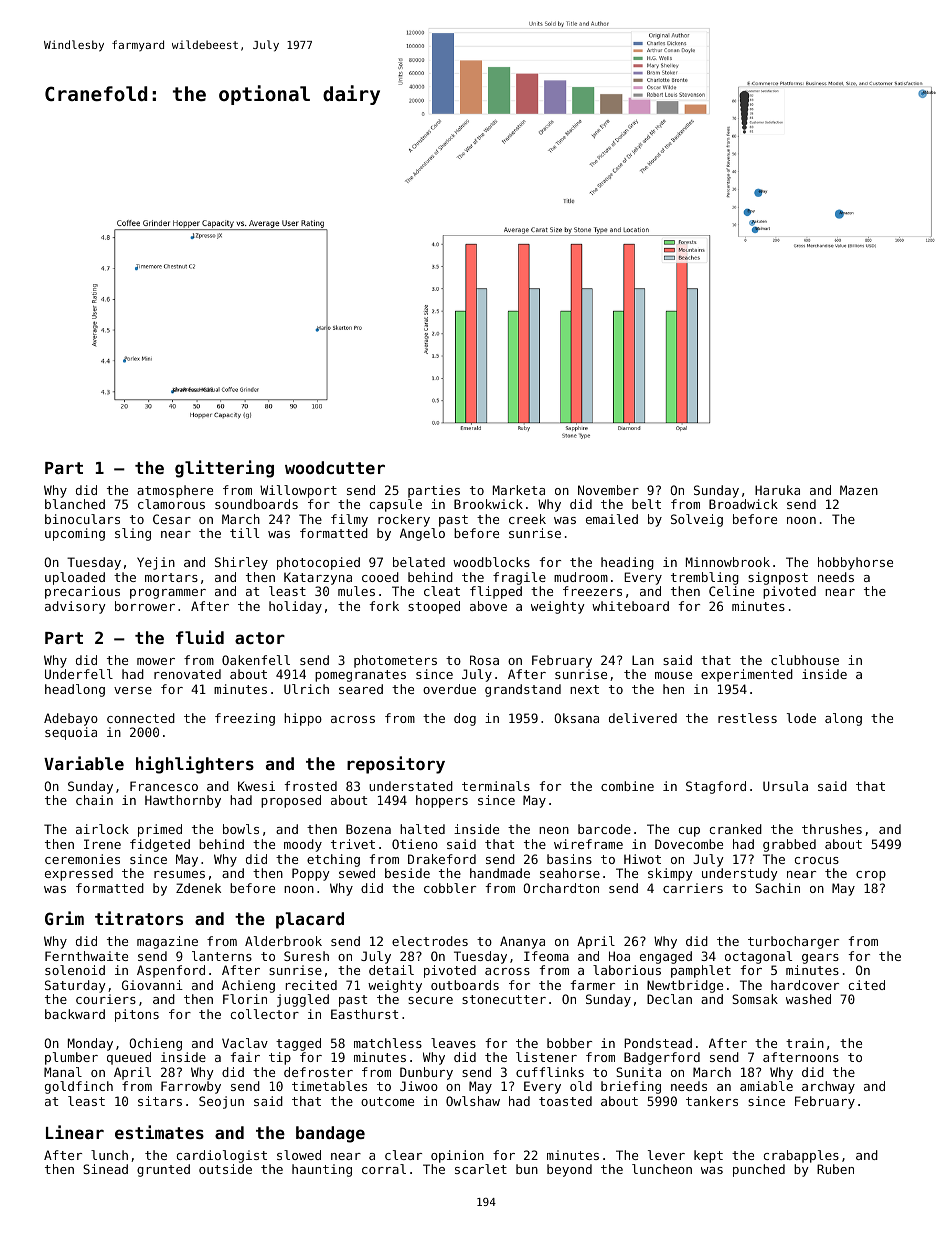 The height and width of the screenshot is (1233, 952). What do you see at coordinates (522, 942) in the screenshot?
I see `Ananya` at bounding box center [522, 942].
